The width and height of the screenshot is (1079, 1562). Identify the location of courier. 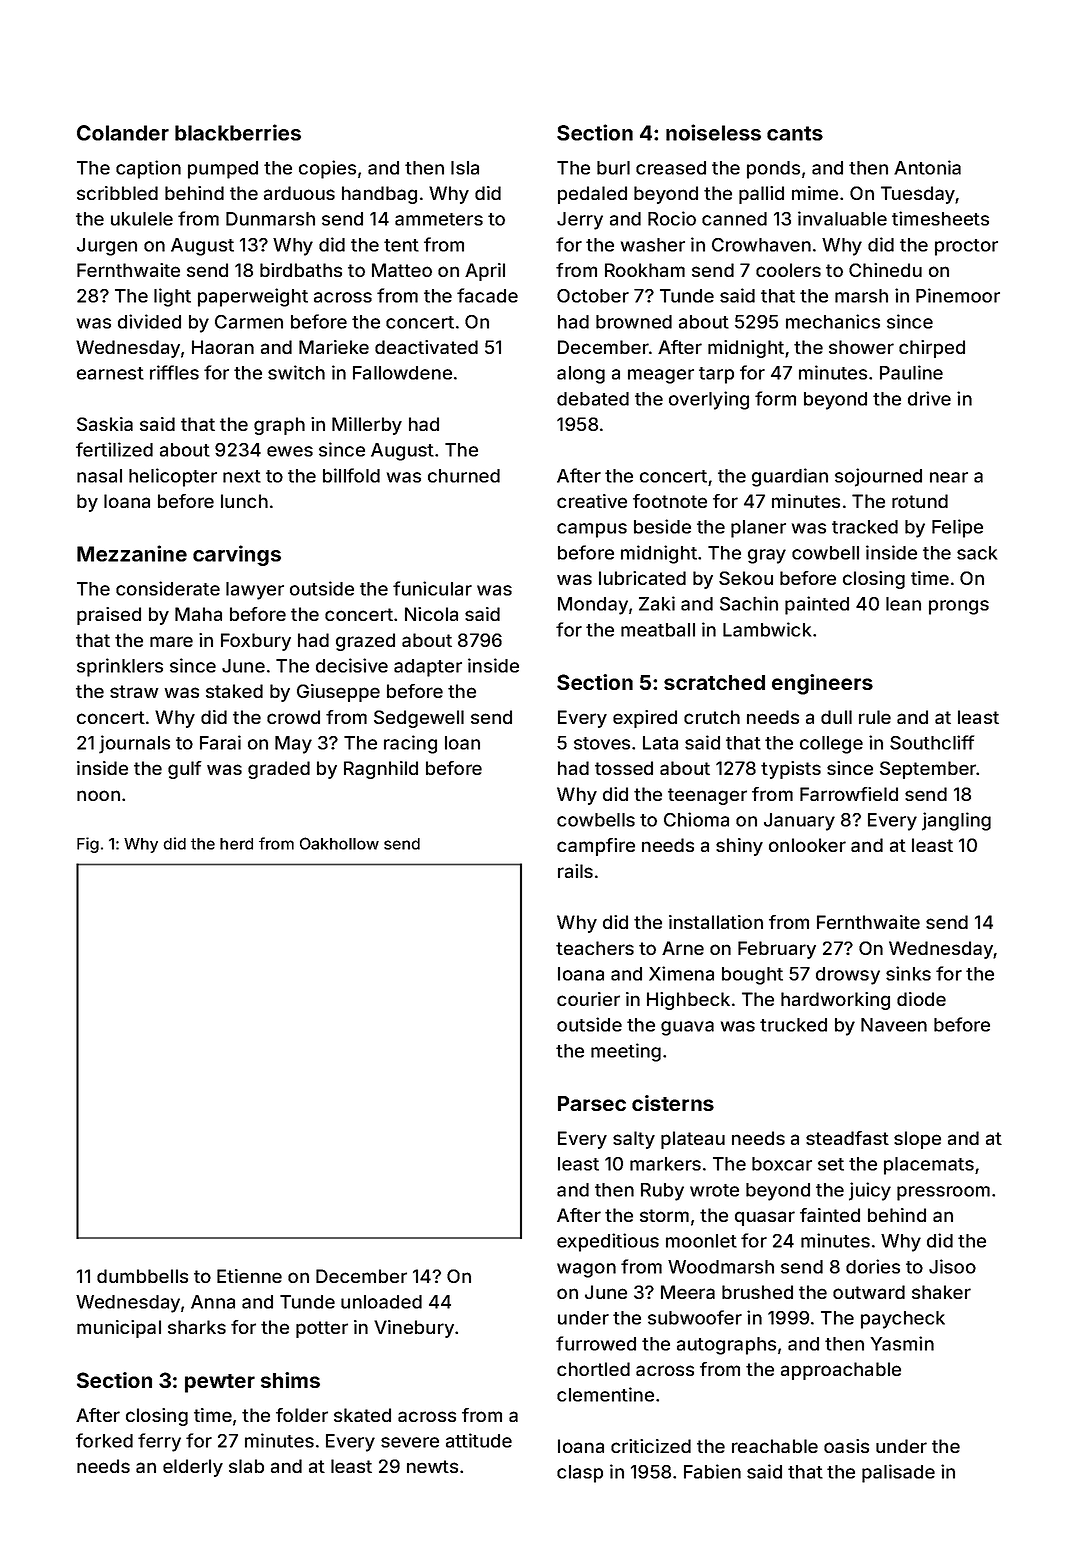
(588, 999).
